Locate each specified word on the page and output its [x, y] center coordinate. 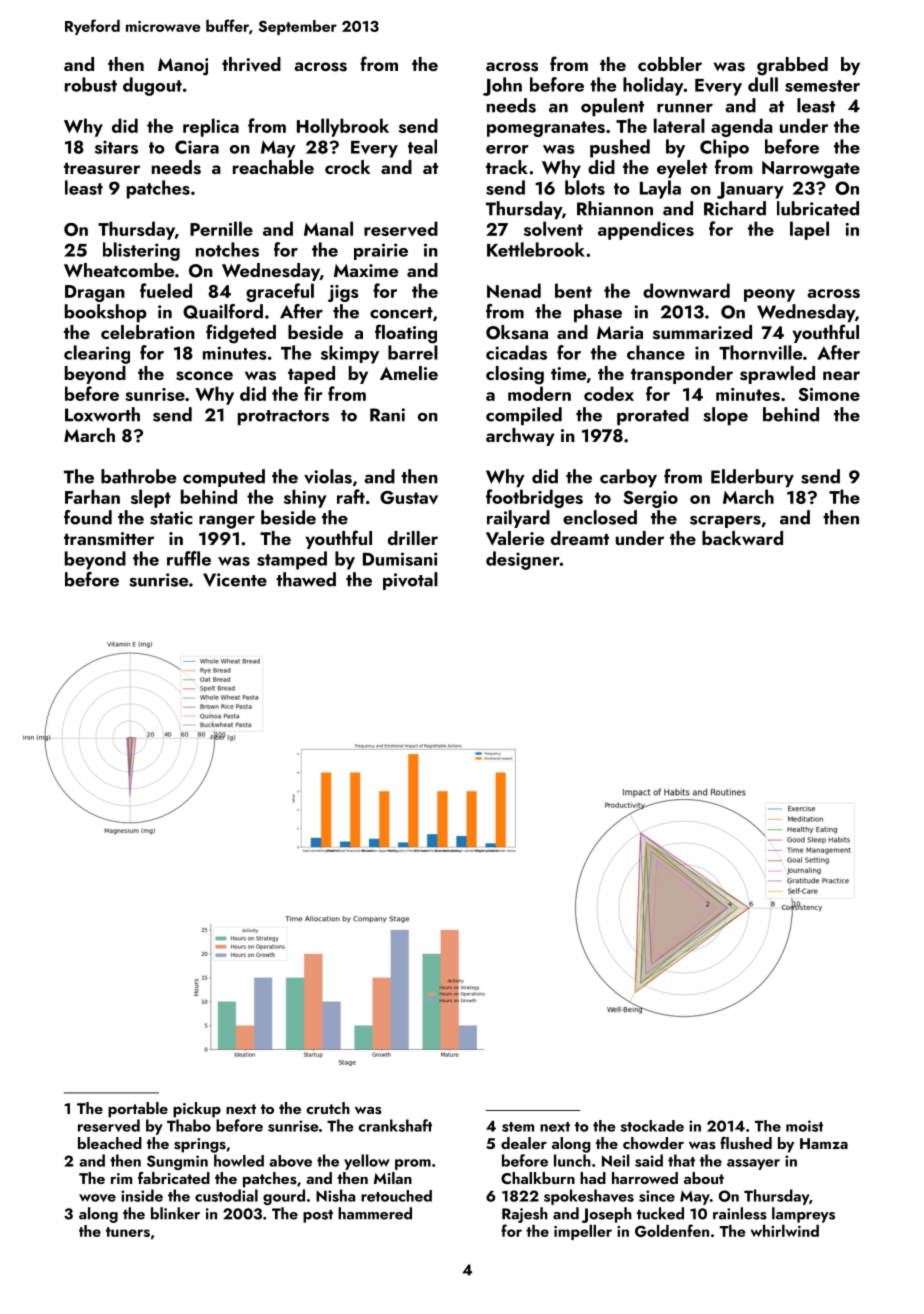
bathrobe [138, 476]
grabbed [792, 66]
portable [138, 1110]
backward [742, 538]
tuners [128, 1232]
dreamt [580, 538]
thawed [306, 579]
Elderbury [752, 478]
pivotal [410, 581]
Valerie [515, 538]
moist [804, 1126]
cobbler [670, 64]
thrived [251, 64]
